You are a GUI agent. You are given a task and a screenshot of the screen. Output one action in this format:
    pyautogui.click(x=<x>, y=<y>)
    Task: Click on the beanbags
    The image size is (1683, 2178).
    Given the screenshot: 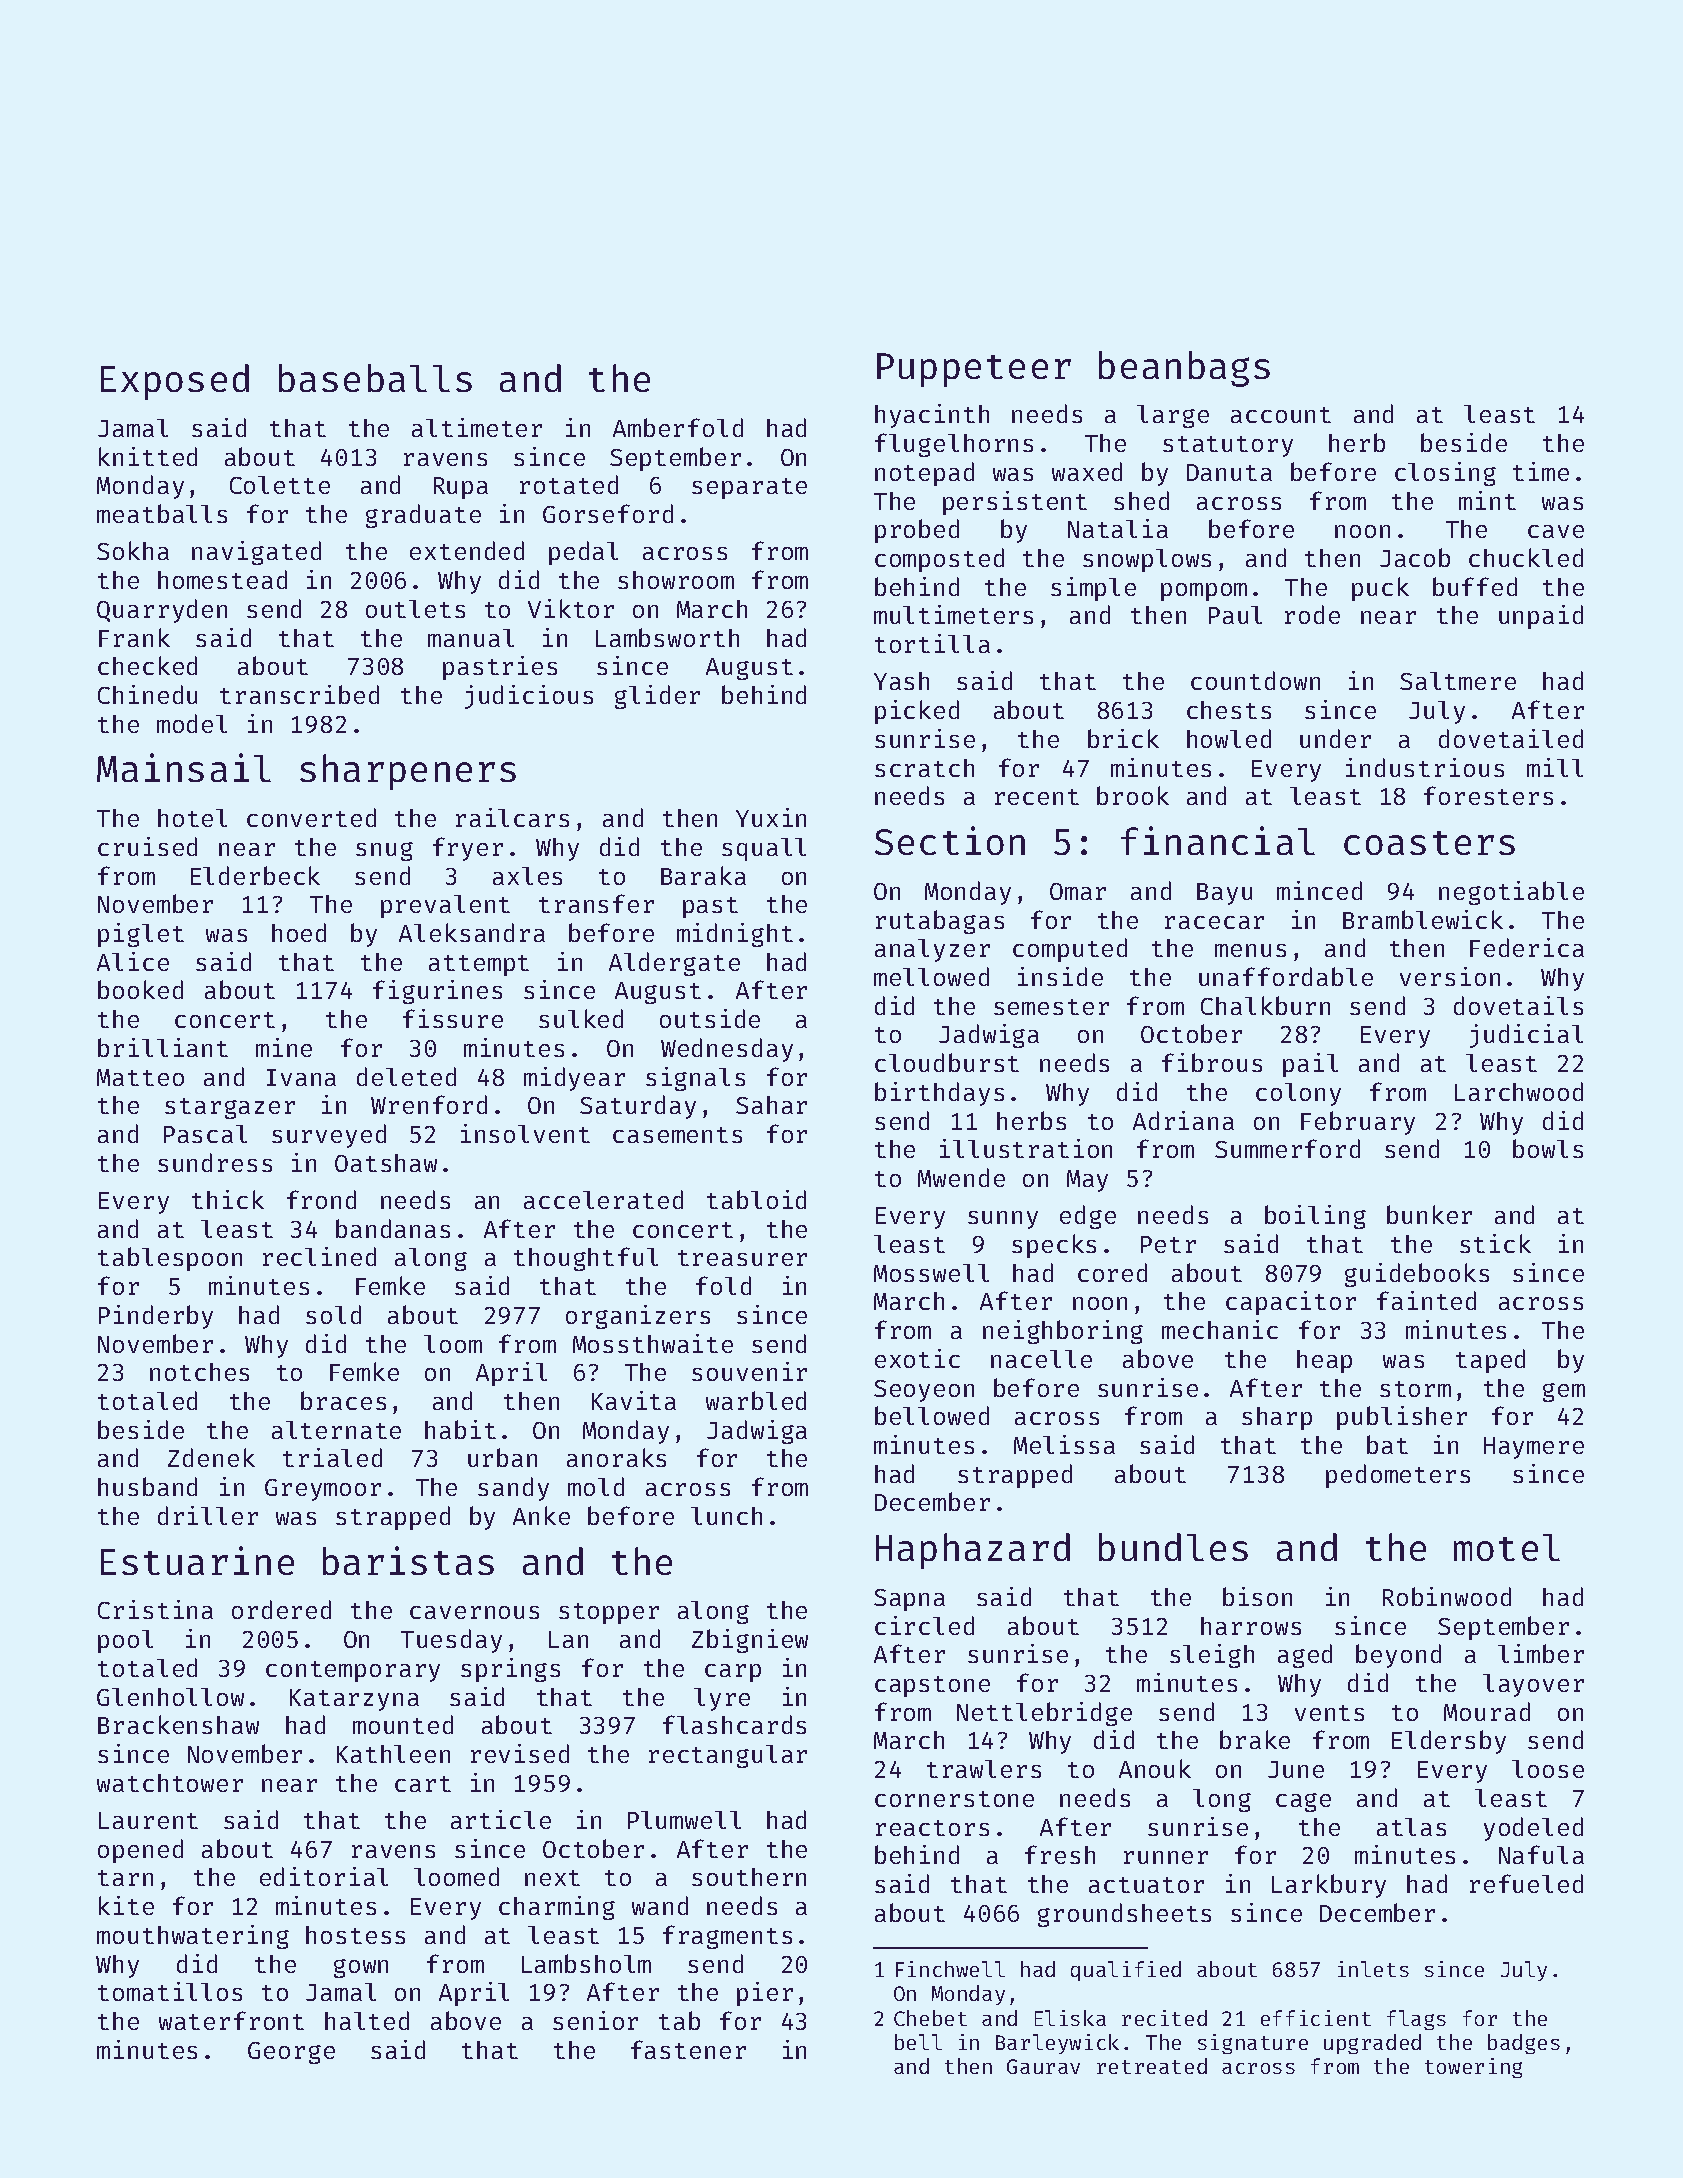 What is the action you would take?
    pyautogui.click(x=1184, y=369)
